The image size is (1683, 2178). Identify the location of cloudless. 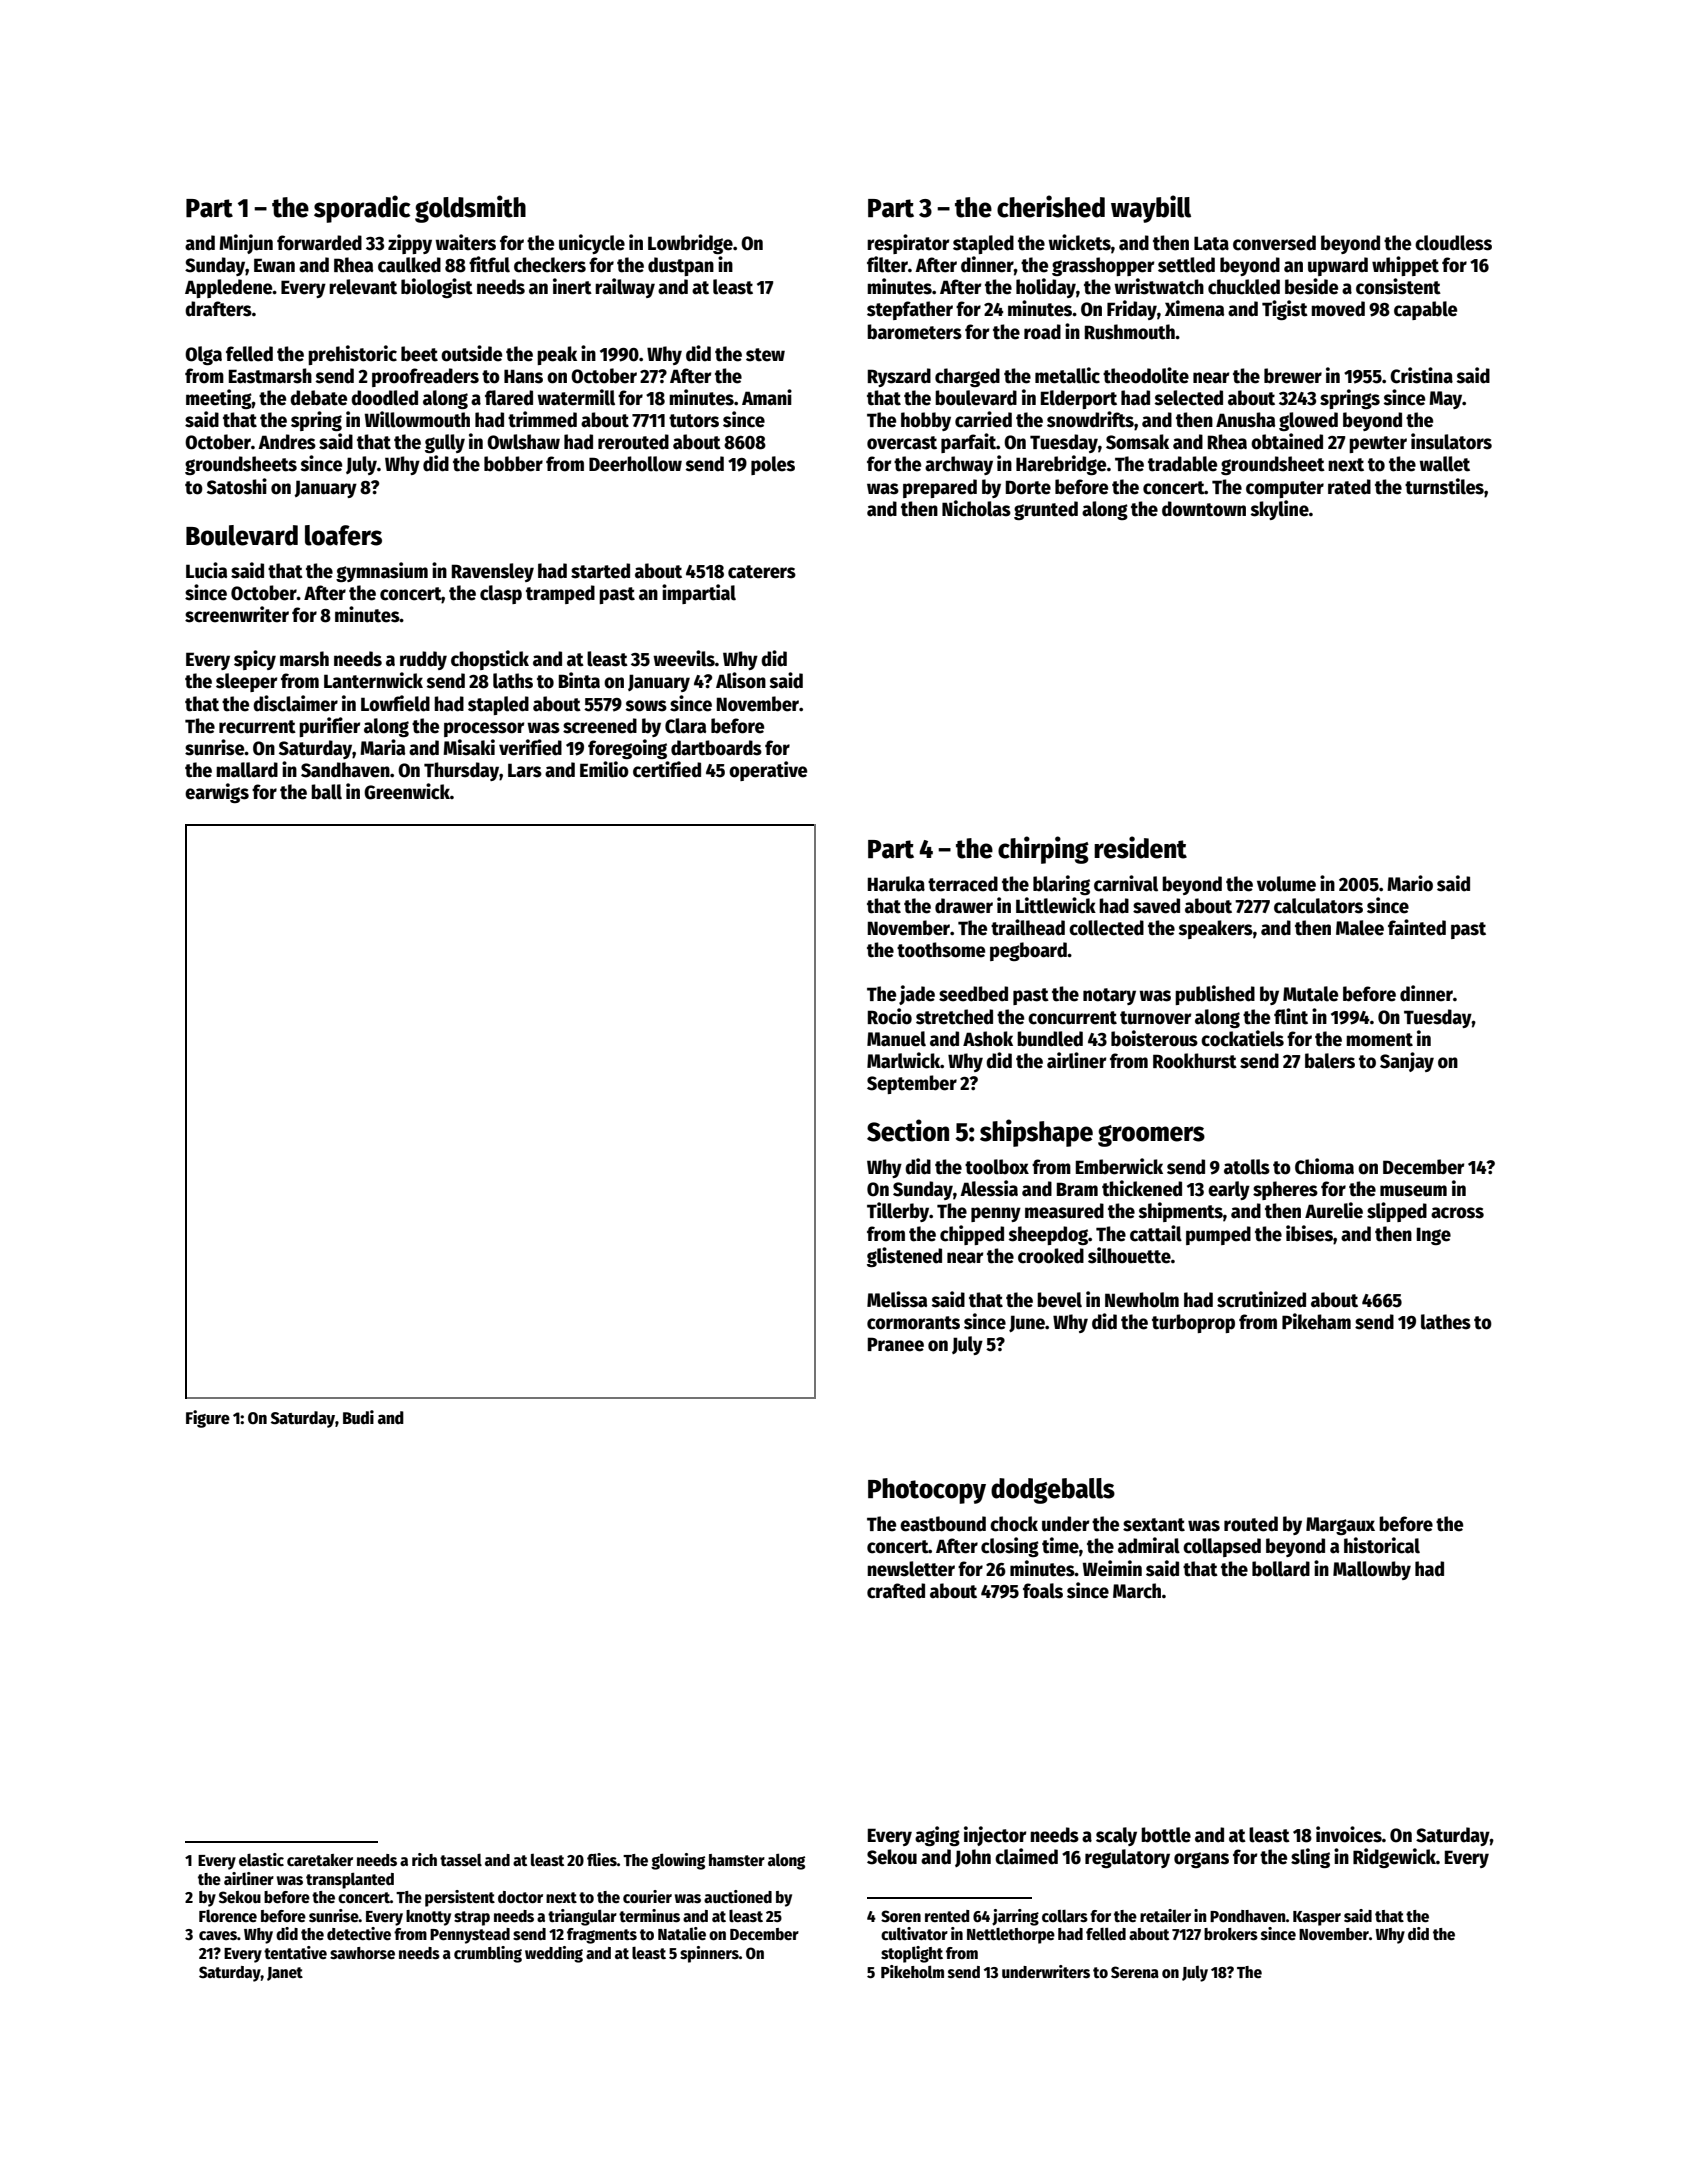
(1453, 243).
